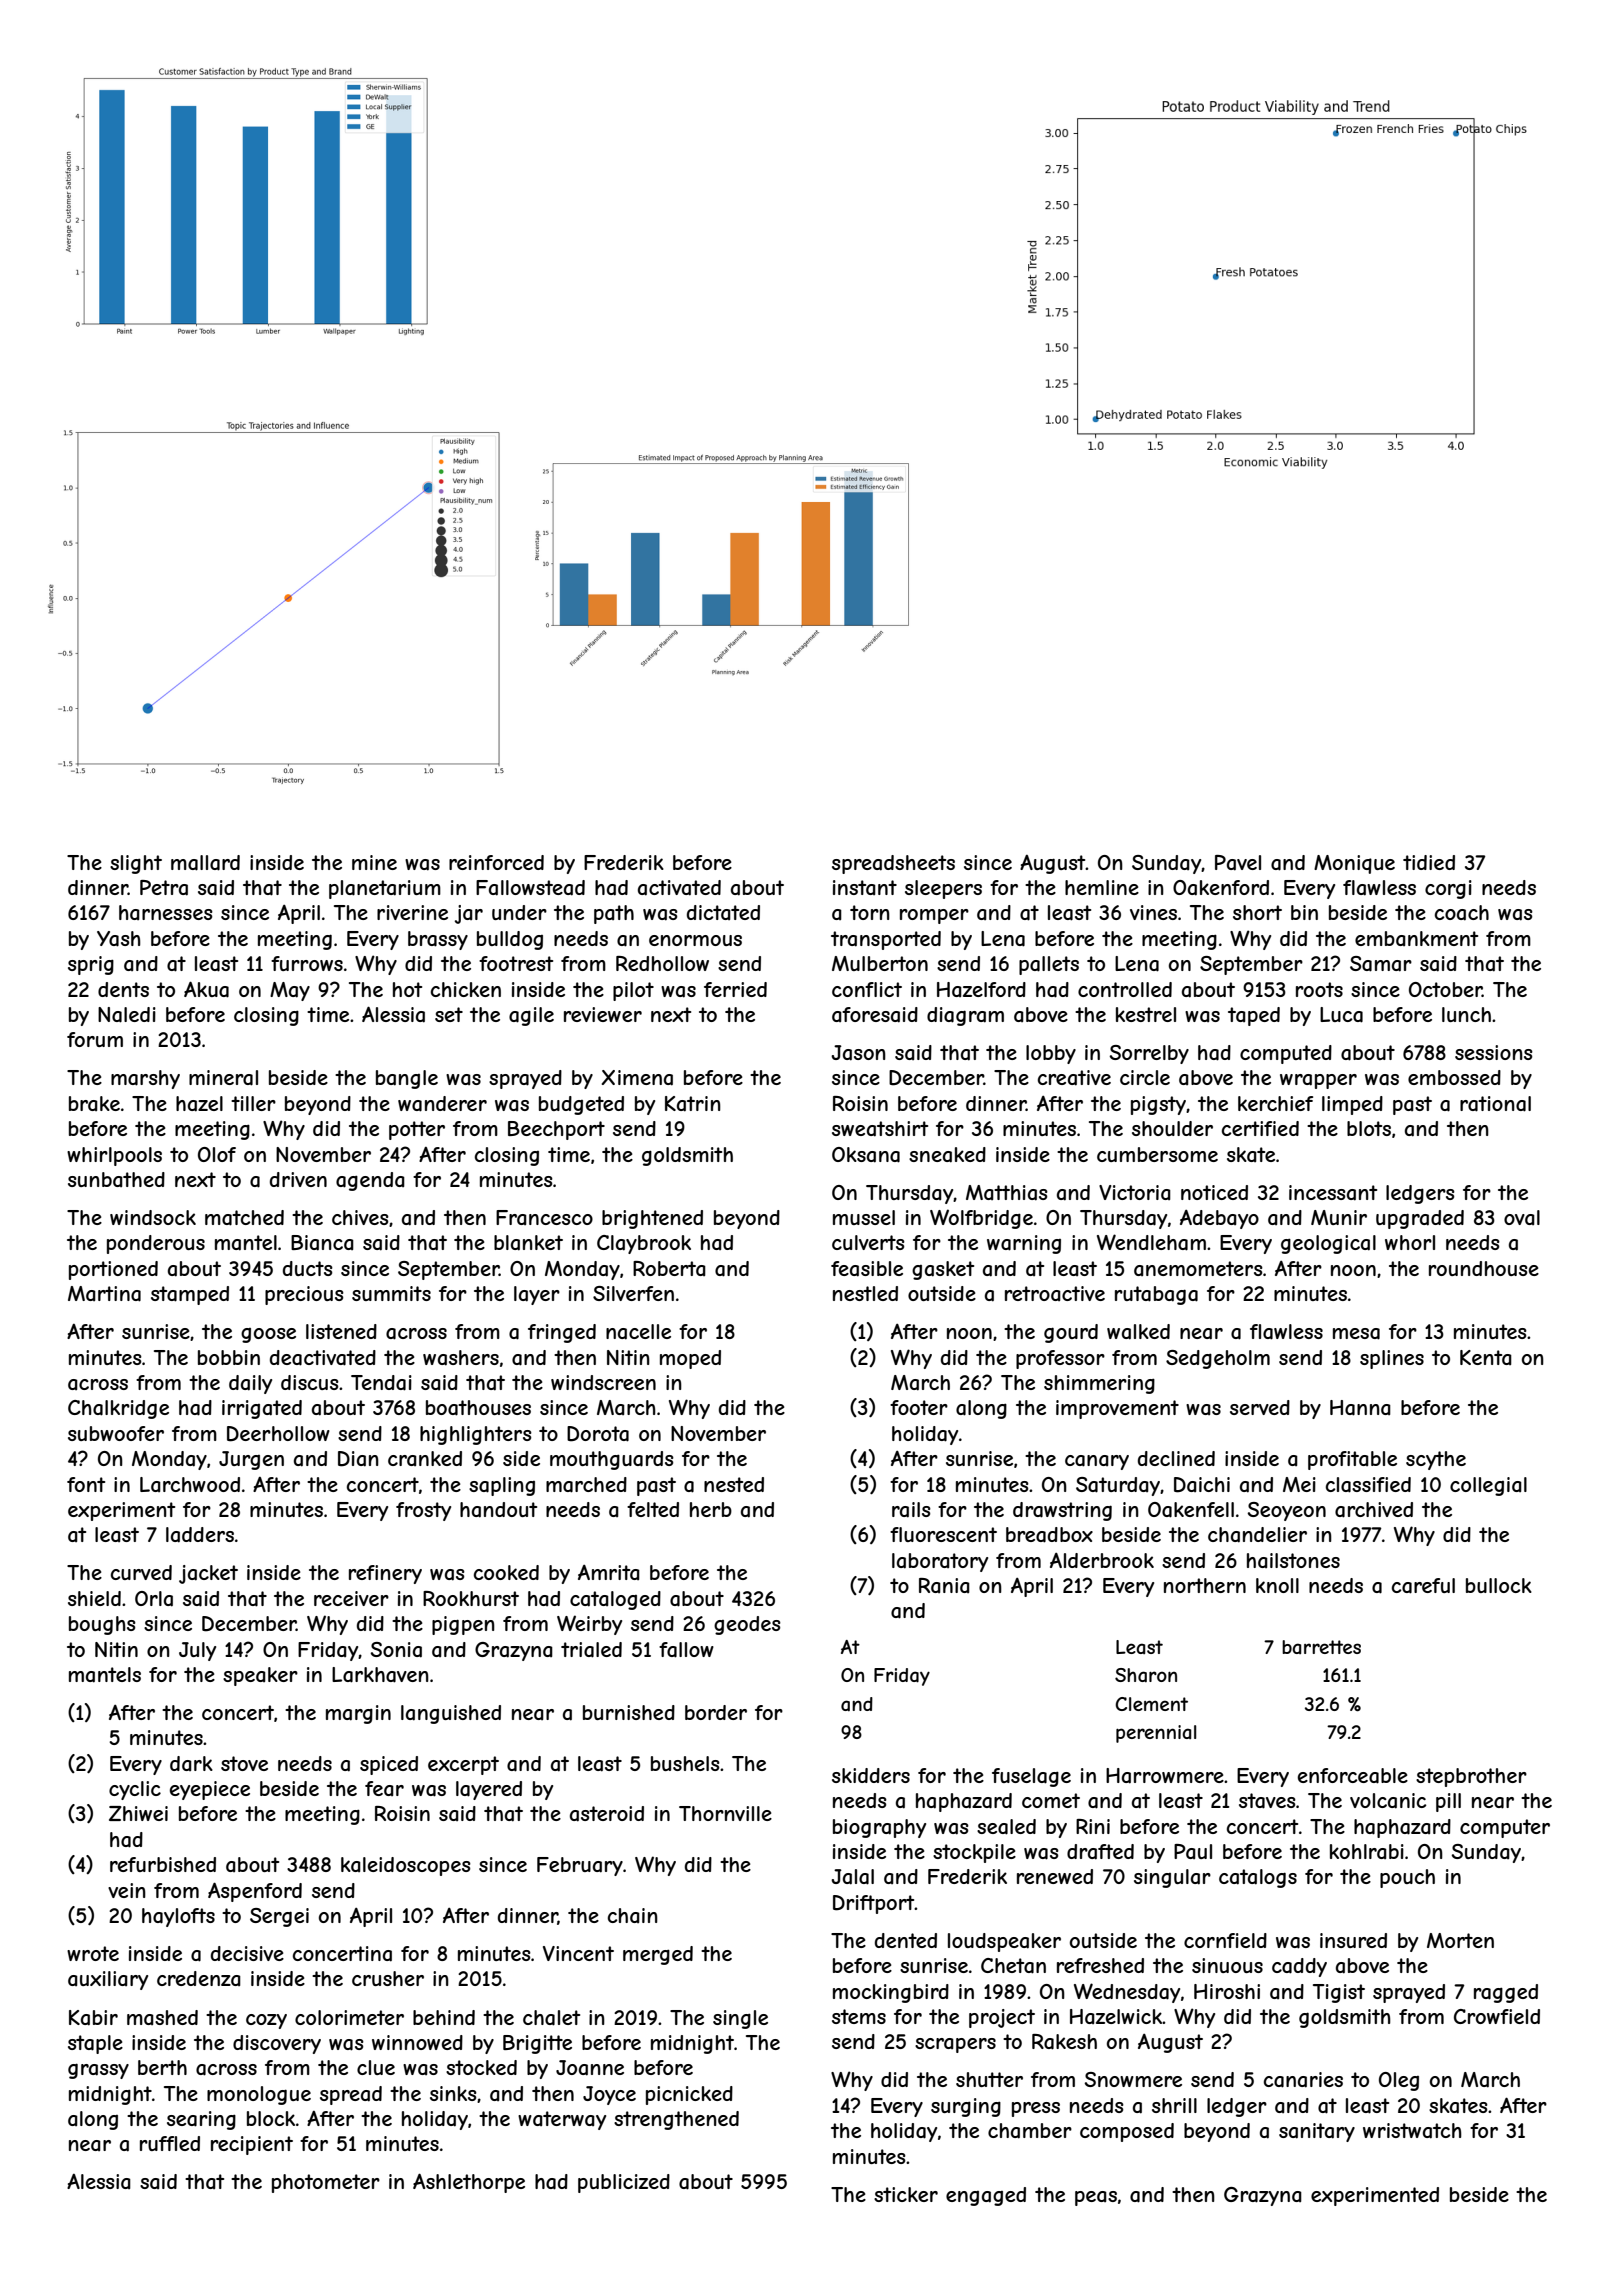 This screenshot has height=2292, width=1620. What do you see at coordinates (865, 1293) in the screenshot?
I see `nestled` at bounding box center [865, 1293].
